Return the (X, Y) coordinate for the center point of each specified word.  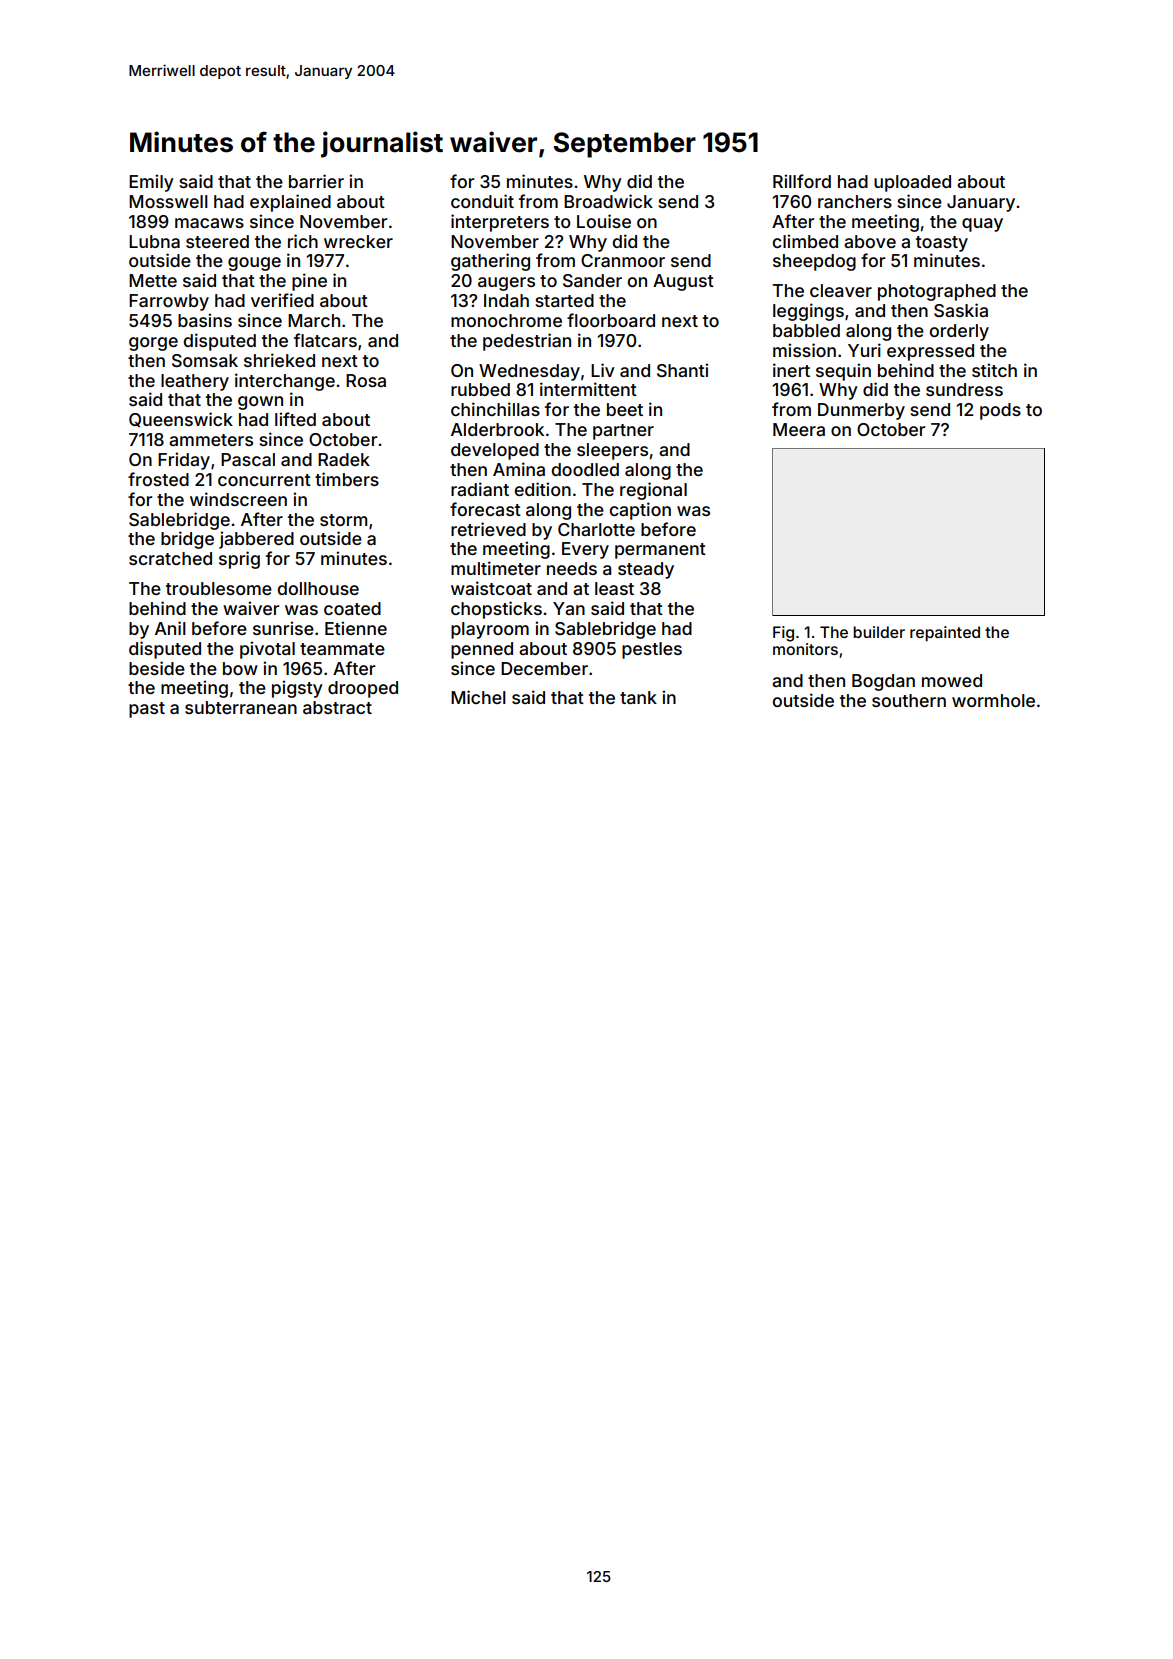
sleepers (612, 451)
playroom (490, 630)
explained (290, 203)
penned (482, 650)
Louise (604, 221)
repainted (945, 633)
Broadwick (608, 201)
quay (982, 225)
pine (309, 282)
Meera (799, 429)
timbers (347, 479)
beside (157, 668)
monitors (805, 649)
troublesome (219, 588)
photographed (937, 292)
